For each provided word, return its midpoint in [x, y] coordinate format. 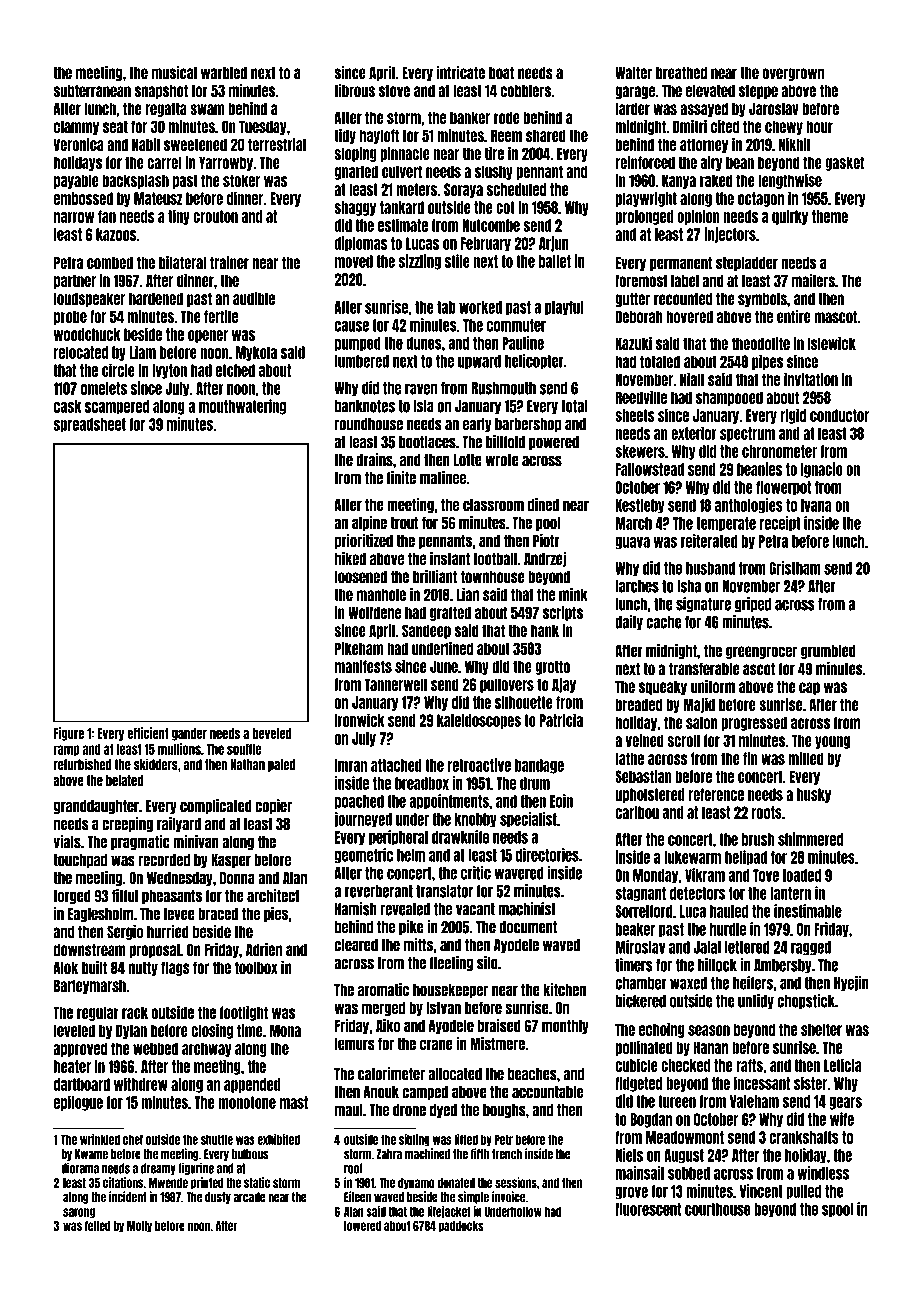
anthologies [749, 506]
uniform [713, 686]
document [528, 927]
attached [396, 765]
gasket [844, 163]
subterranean [92, 90]
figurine [196, 1168]
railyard [179, 824]
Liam [142, 352]
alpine [369, 523]
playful [564, 308]
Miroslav [640, 947]
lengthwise [790, 181]
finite [401, 478]
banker [470, 117]
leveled [74, 1030]
